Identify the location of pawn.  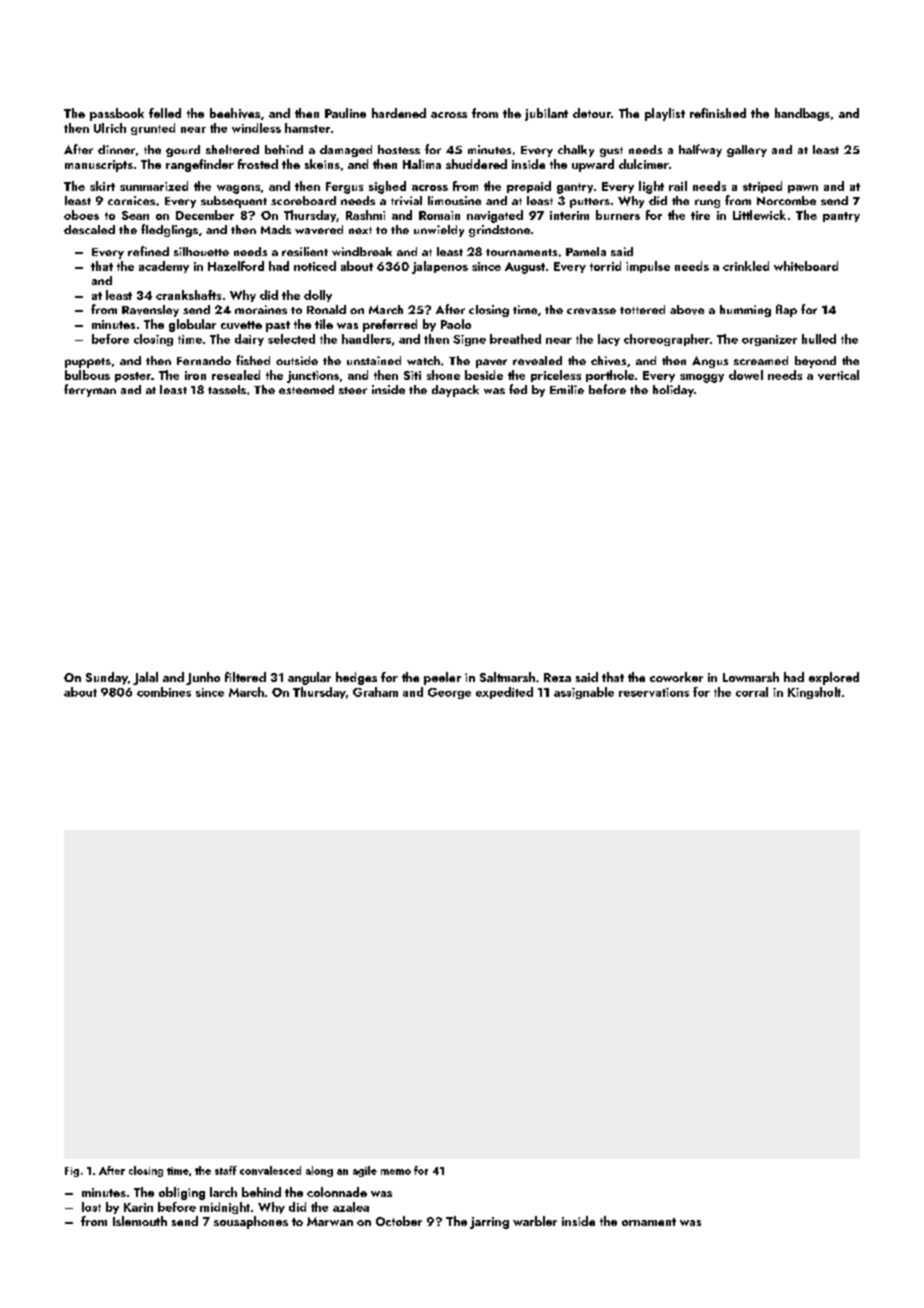
(803, 189).
